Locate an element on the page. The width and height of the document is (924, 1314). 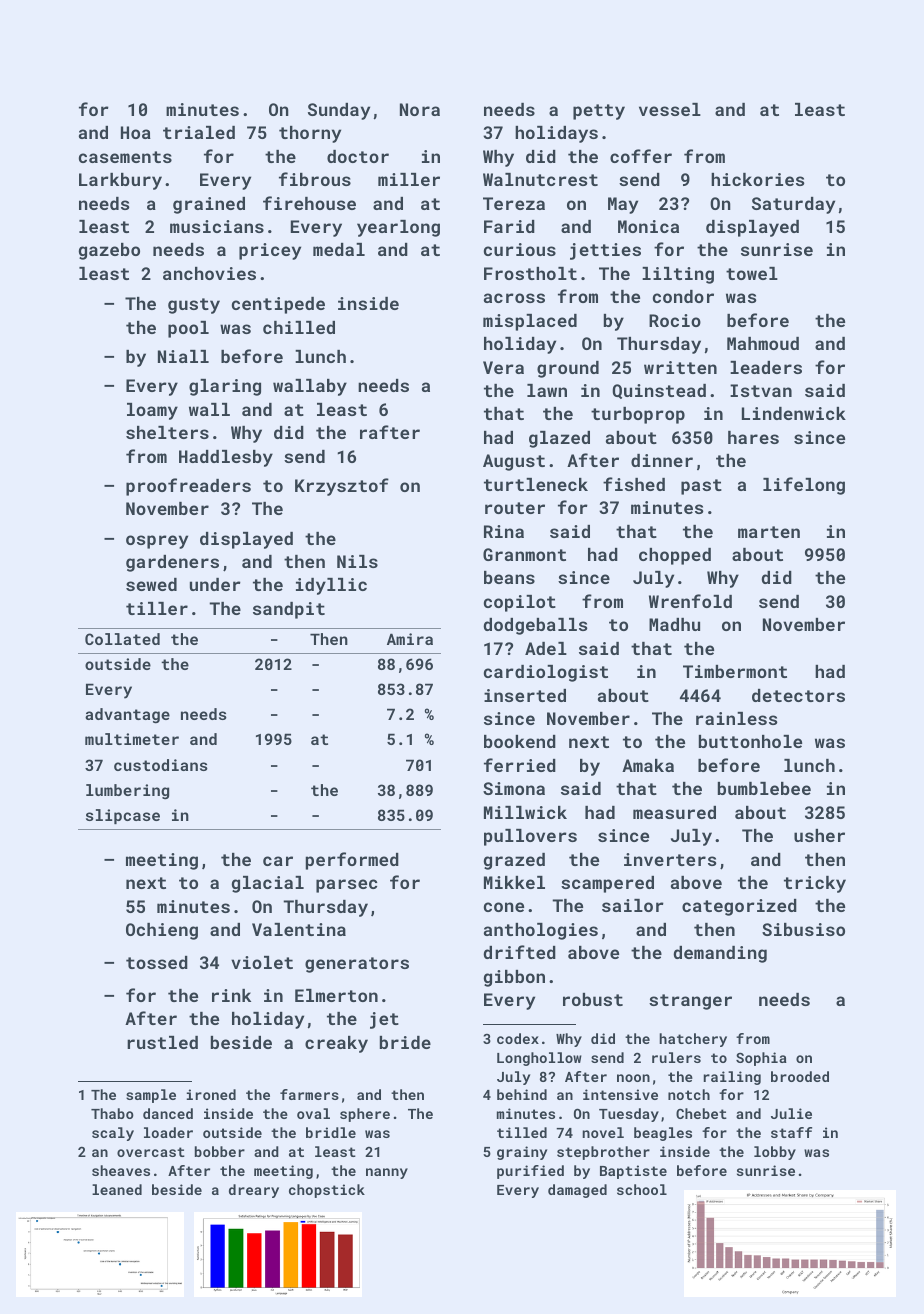
glazed is located at coordinates (559, 439).
